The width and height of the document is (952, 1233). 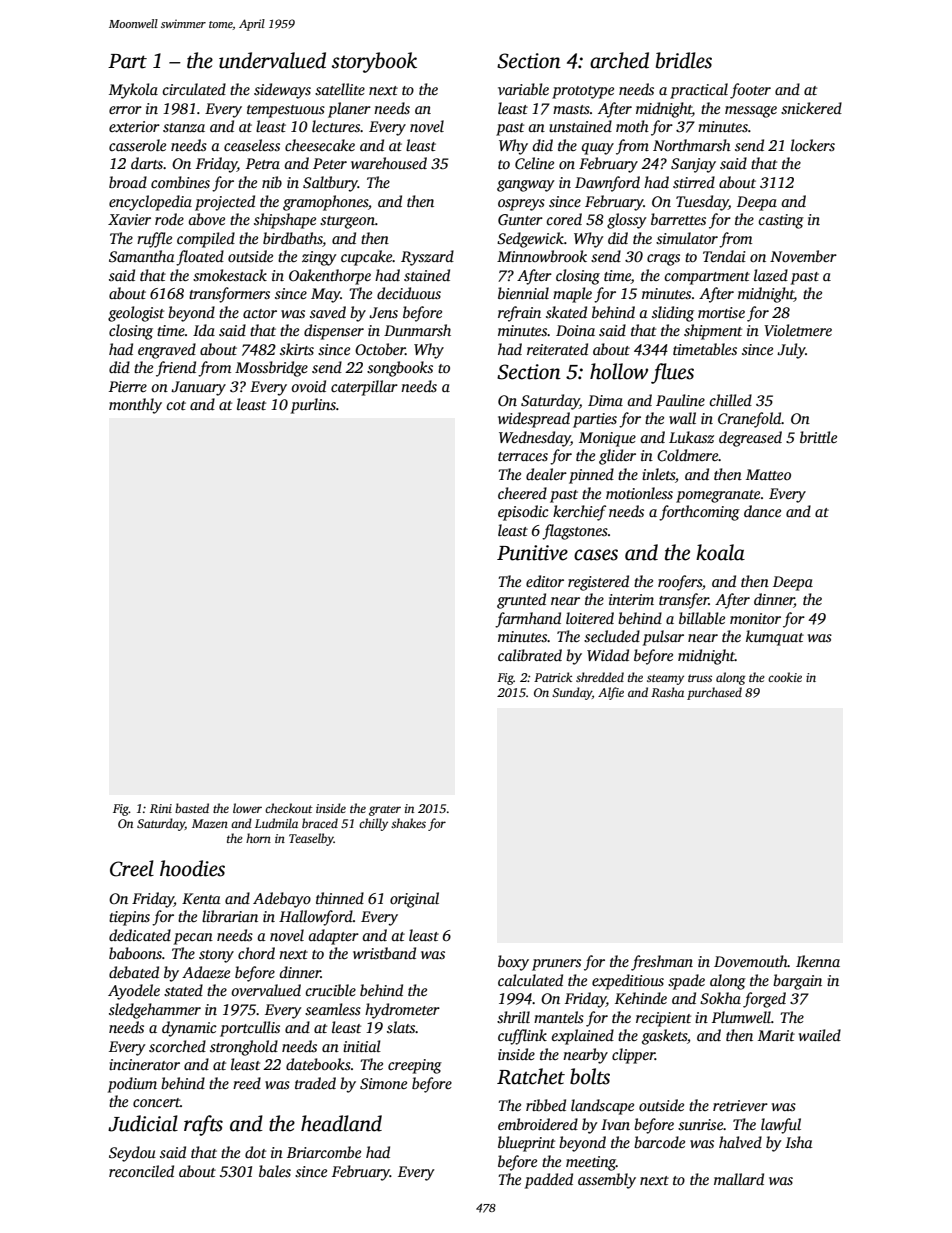 I want to click on shakes, so click(x=408, y=823).
